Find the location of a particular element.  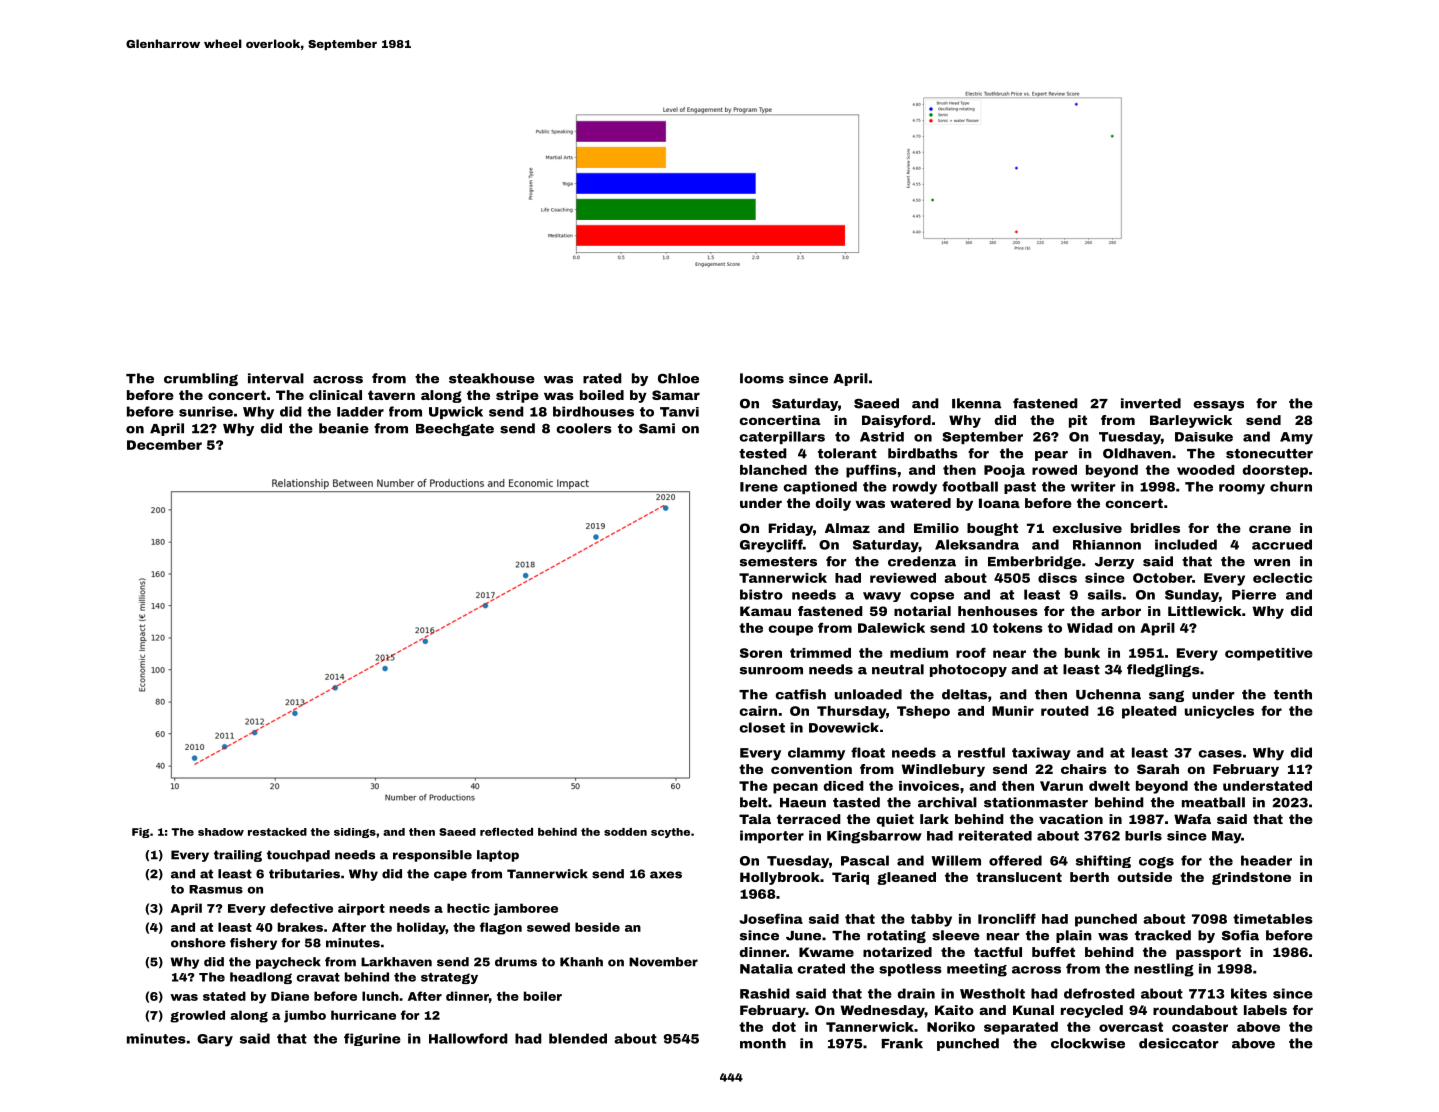

clinical is located at coordinates (335, 395).
